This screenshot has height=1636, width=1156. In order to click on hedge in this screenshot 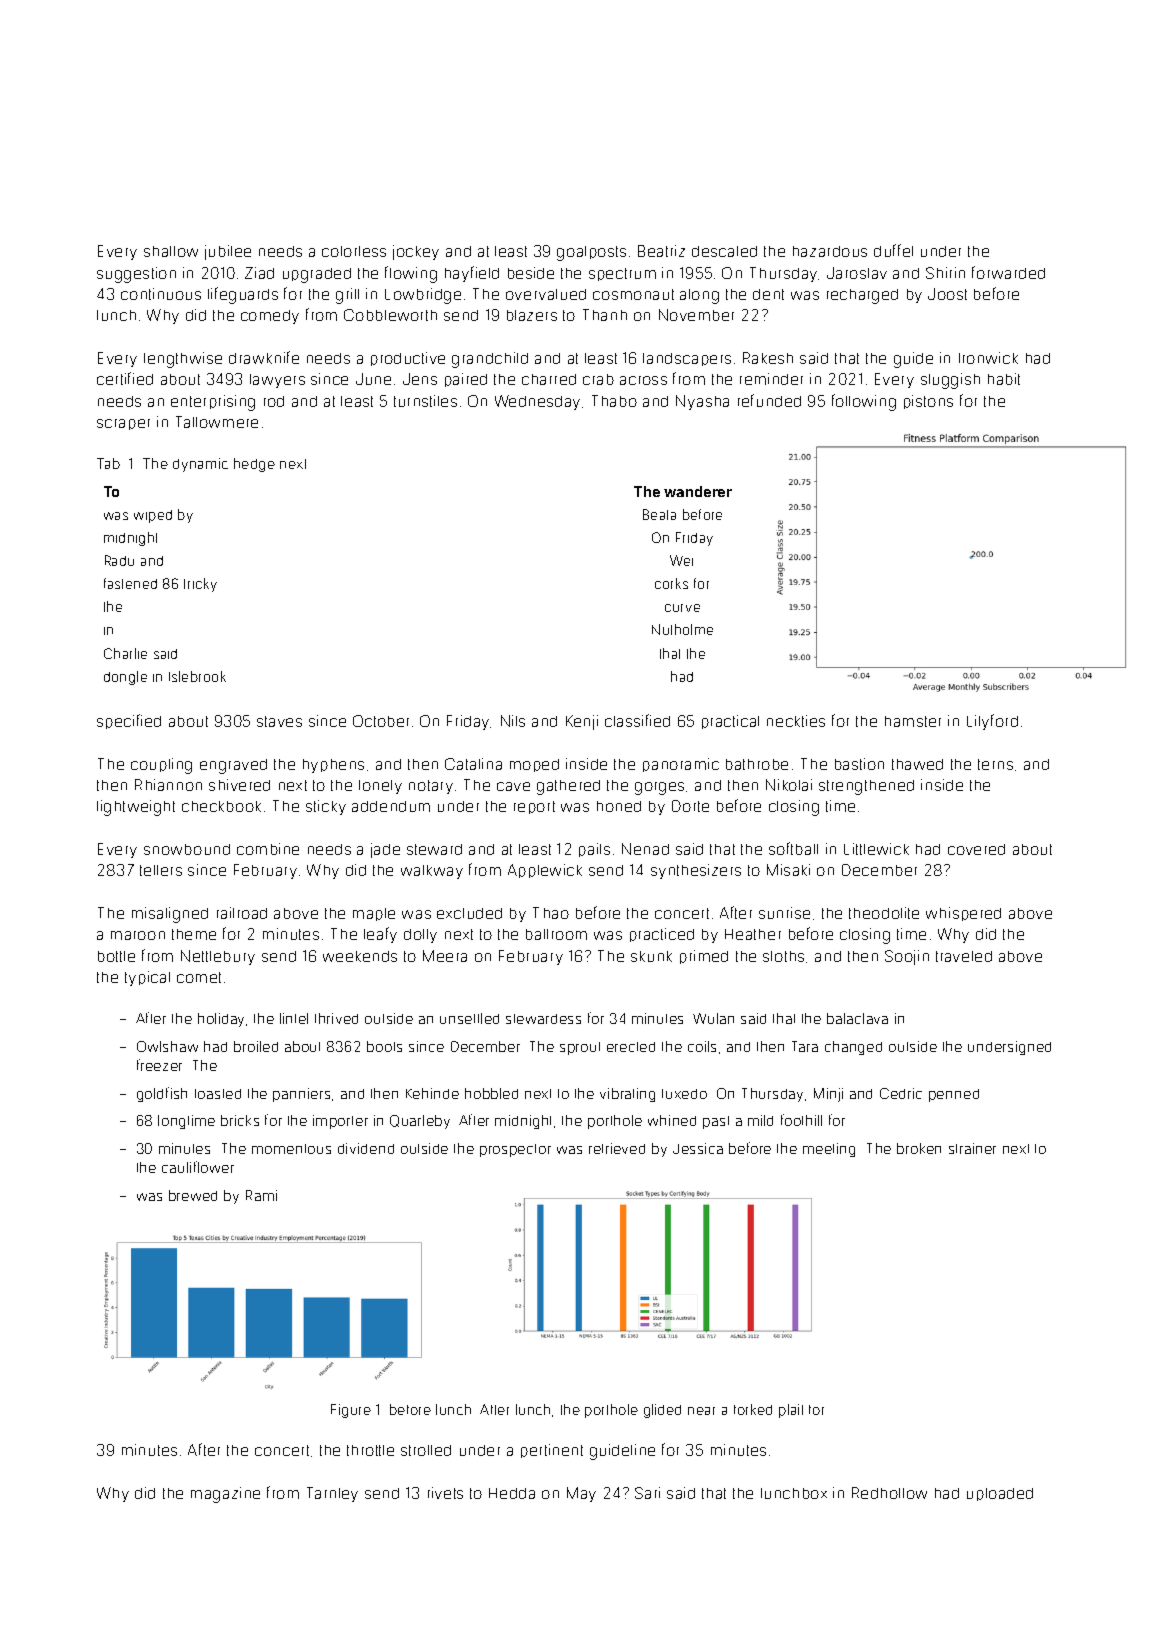, I will do `click(254, 465)`.
